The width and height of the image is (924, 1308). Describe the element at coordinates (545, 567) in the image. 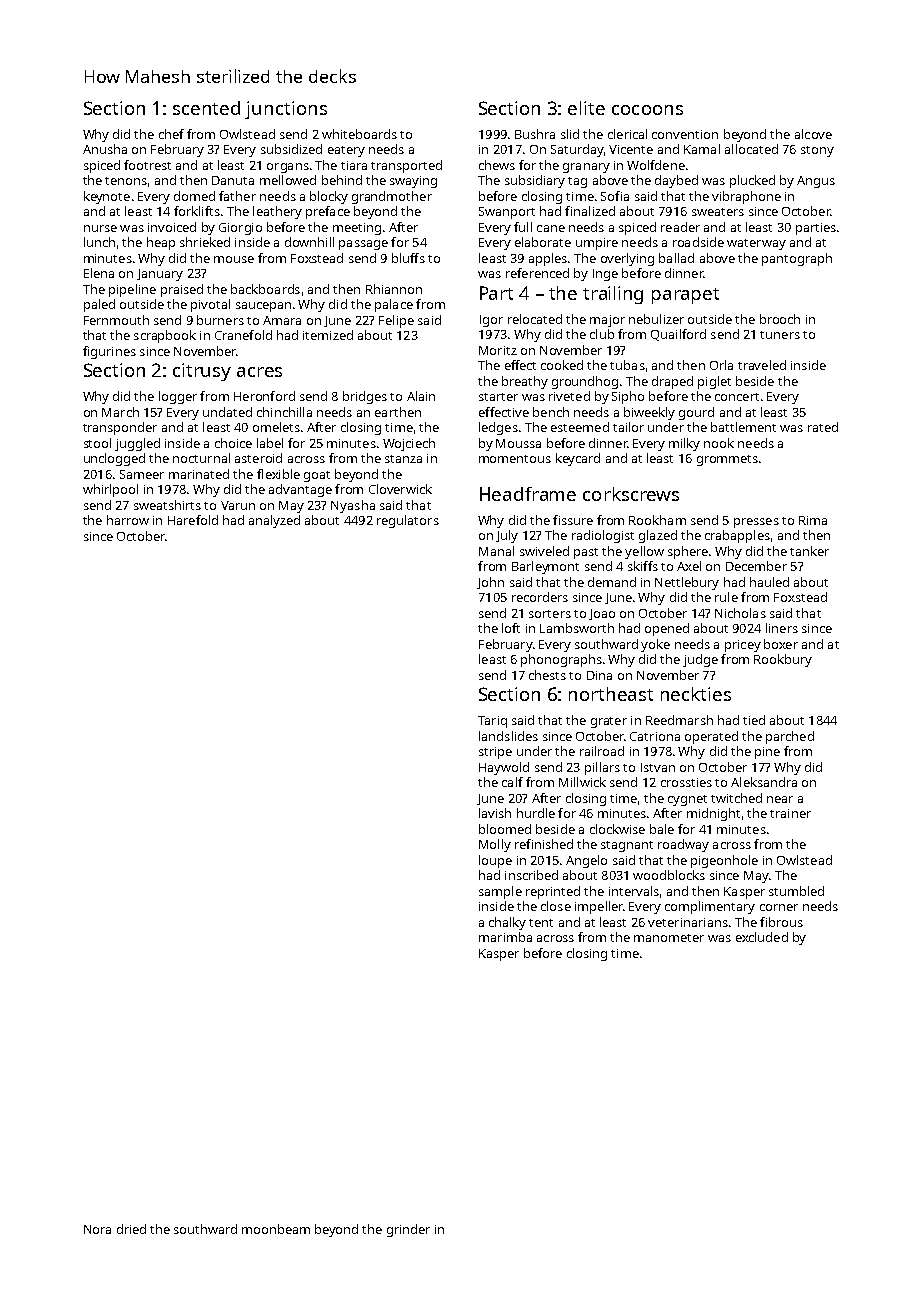

I see `Barleymont` at that location.
